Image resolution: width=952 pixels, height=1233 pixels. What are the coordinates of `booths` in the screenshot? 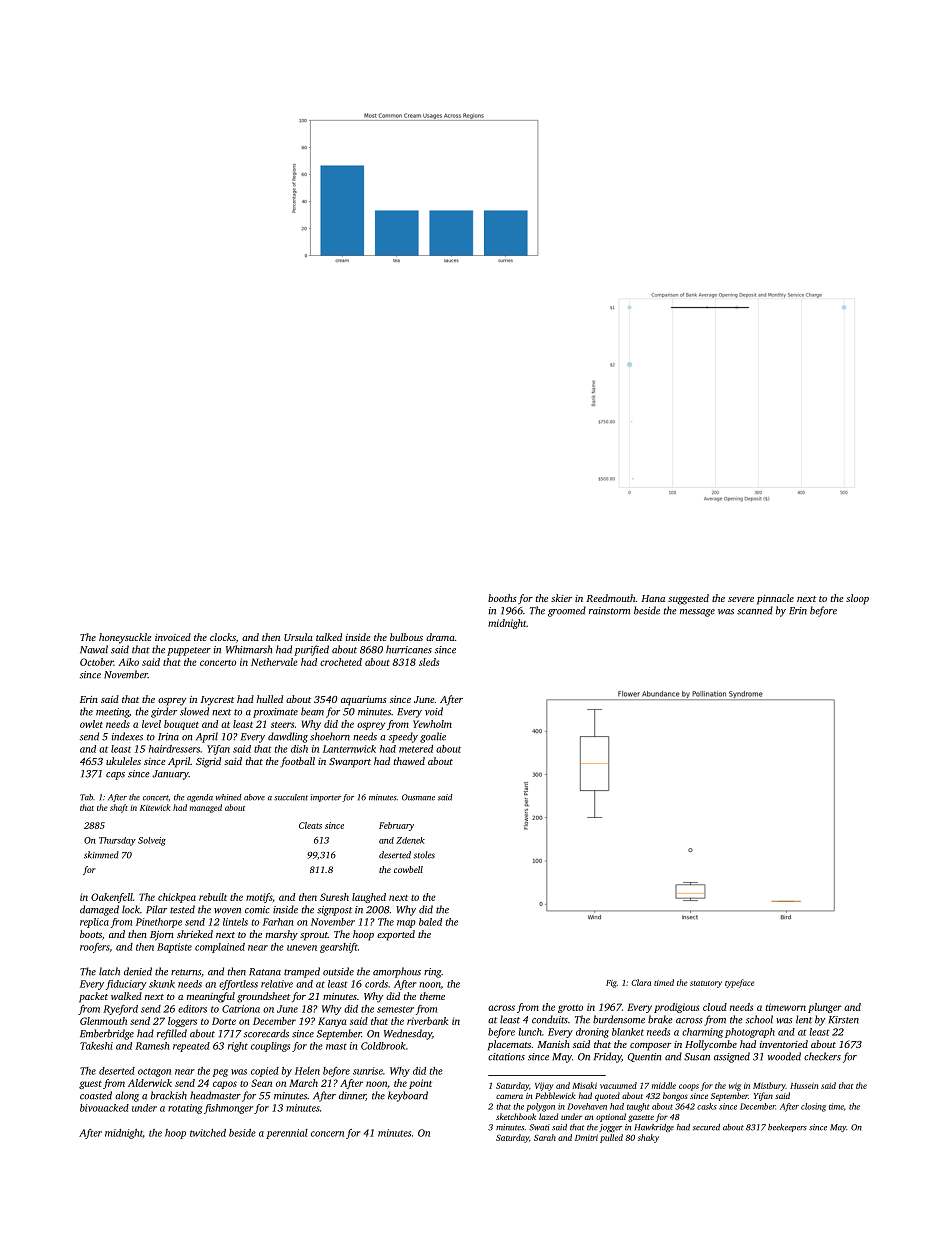 It's located at (502, 598).
